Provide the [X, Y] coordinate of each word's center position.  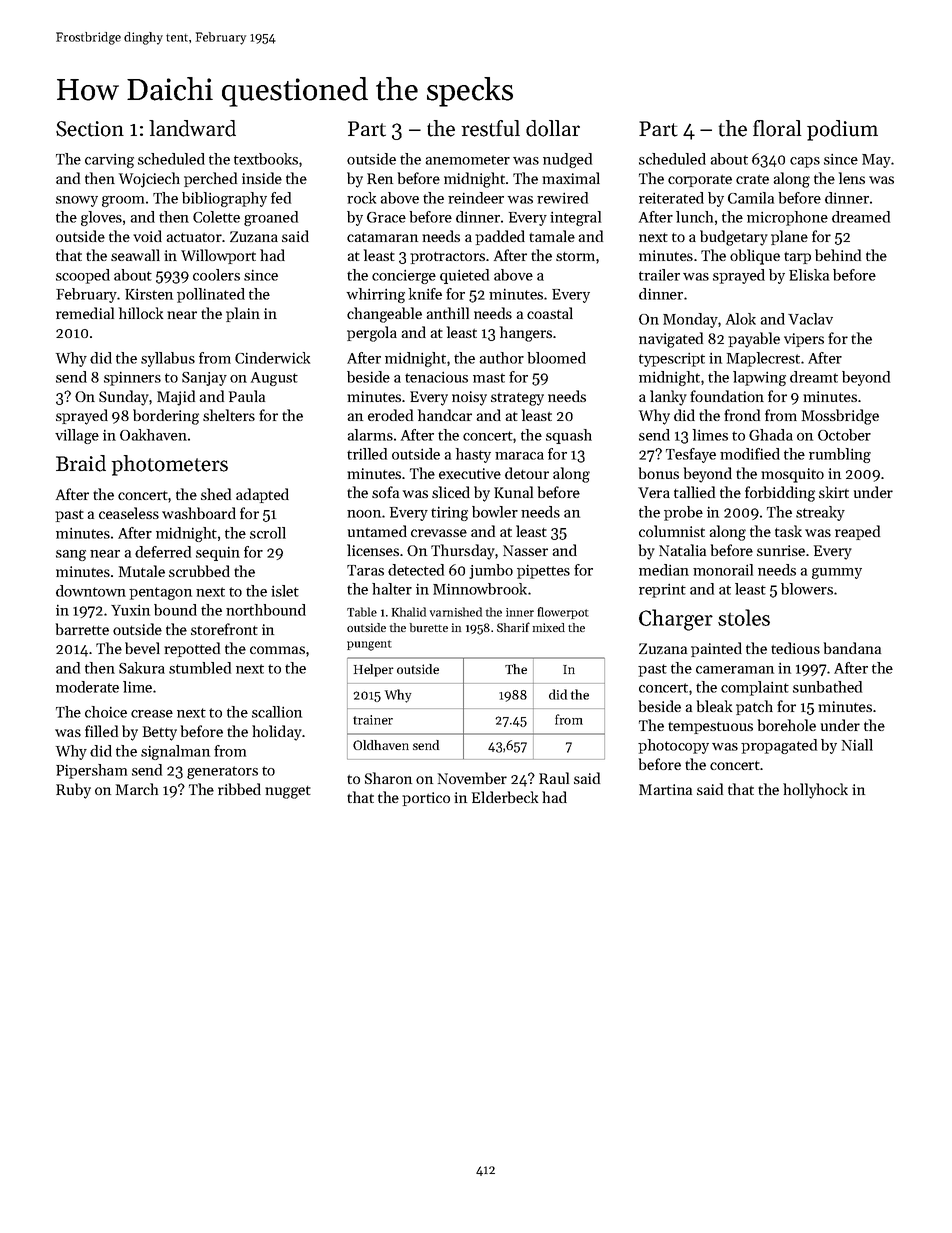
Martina [665, 789]
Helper [374, 670]
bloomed [557, 358]
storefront [224, 629]
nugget [288, 792]
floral [777, 128]
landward [192, 128]
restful [491, 128]
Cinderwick [272, 358]
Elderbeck [505, 797]
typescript [672, 360]
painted [716, 649]
